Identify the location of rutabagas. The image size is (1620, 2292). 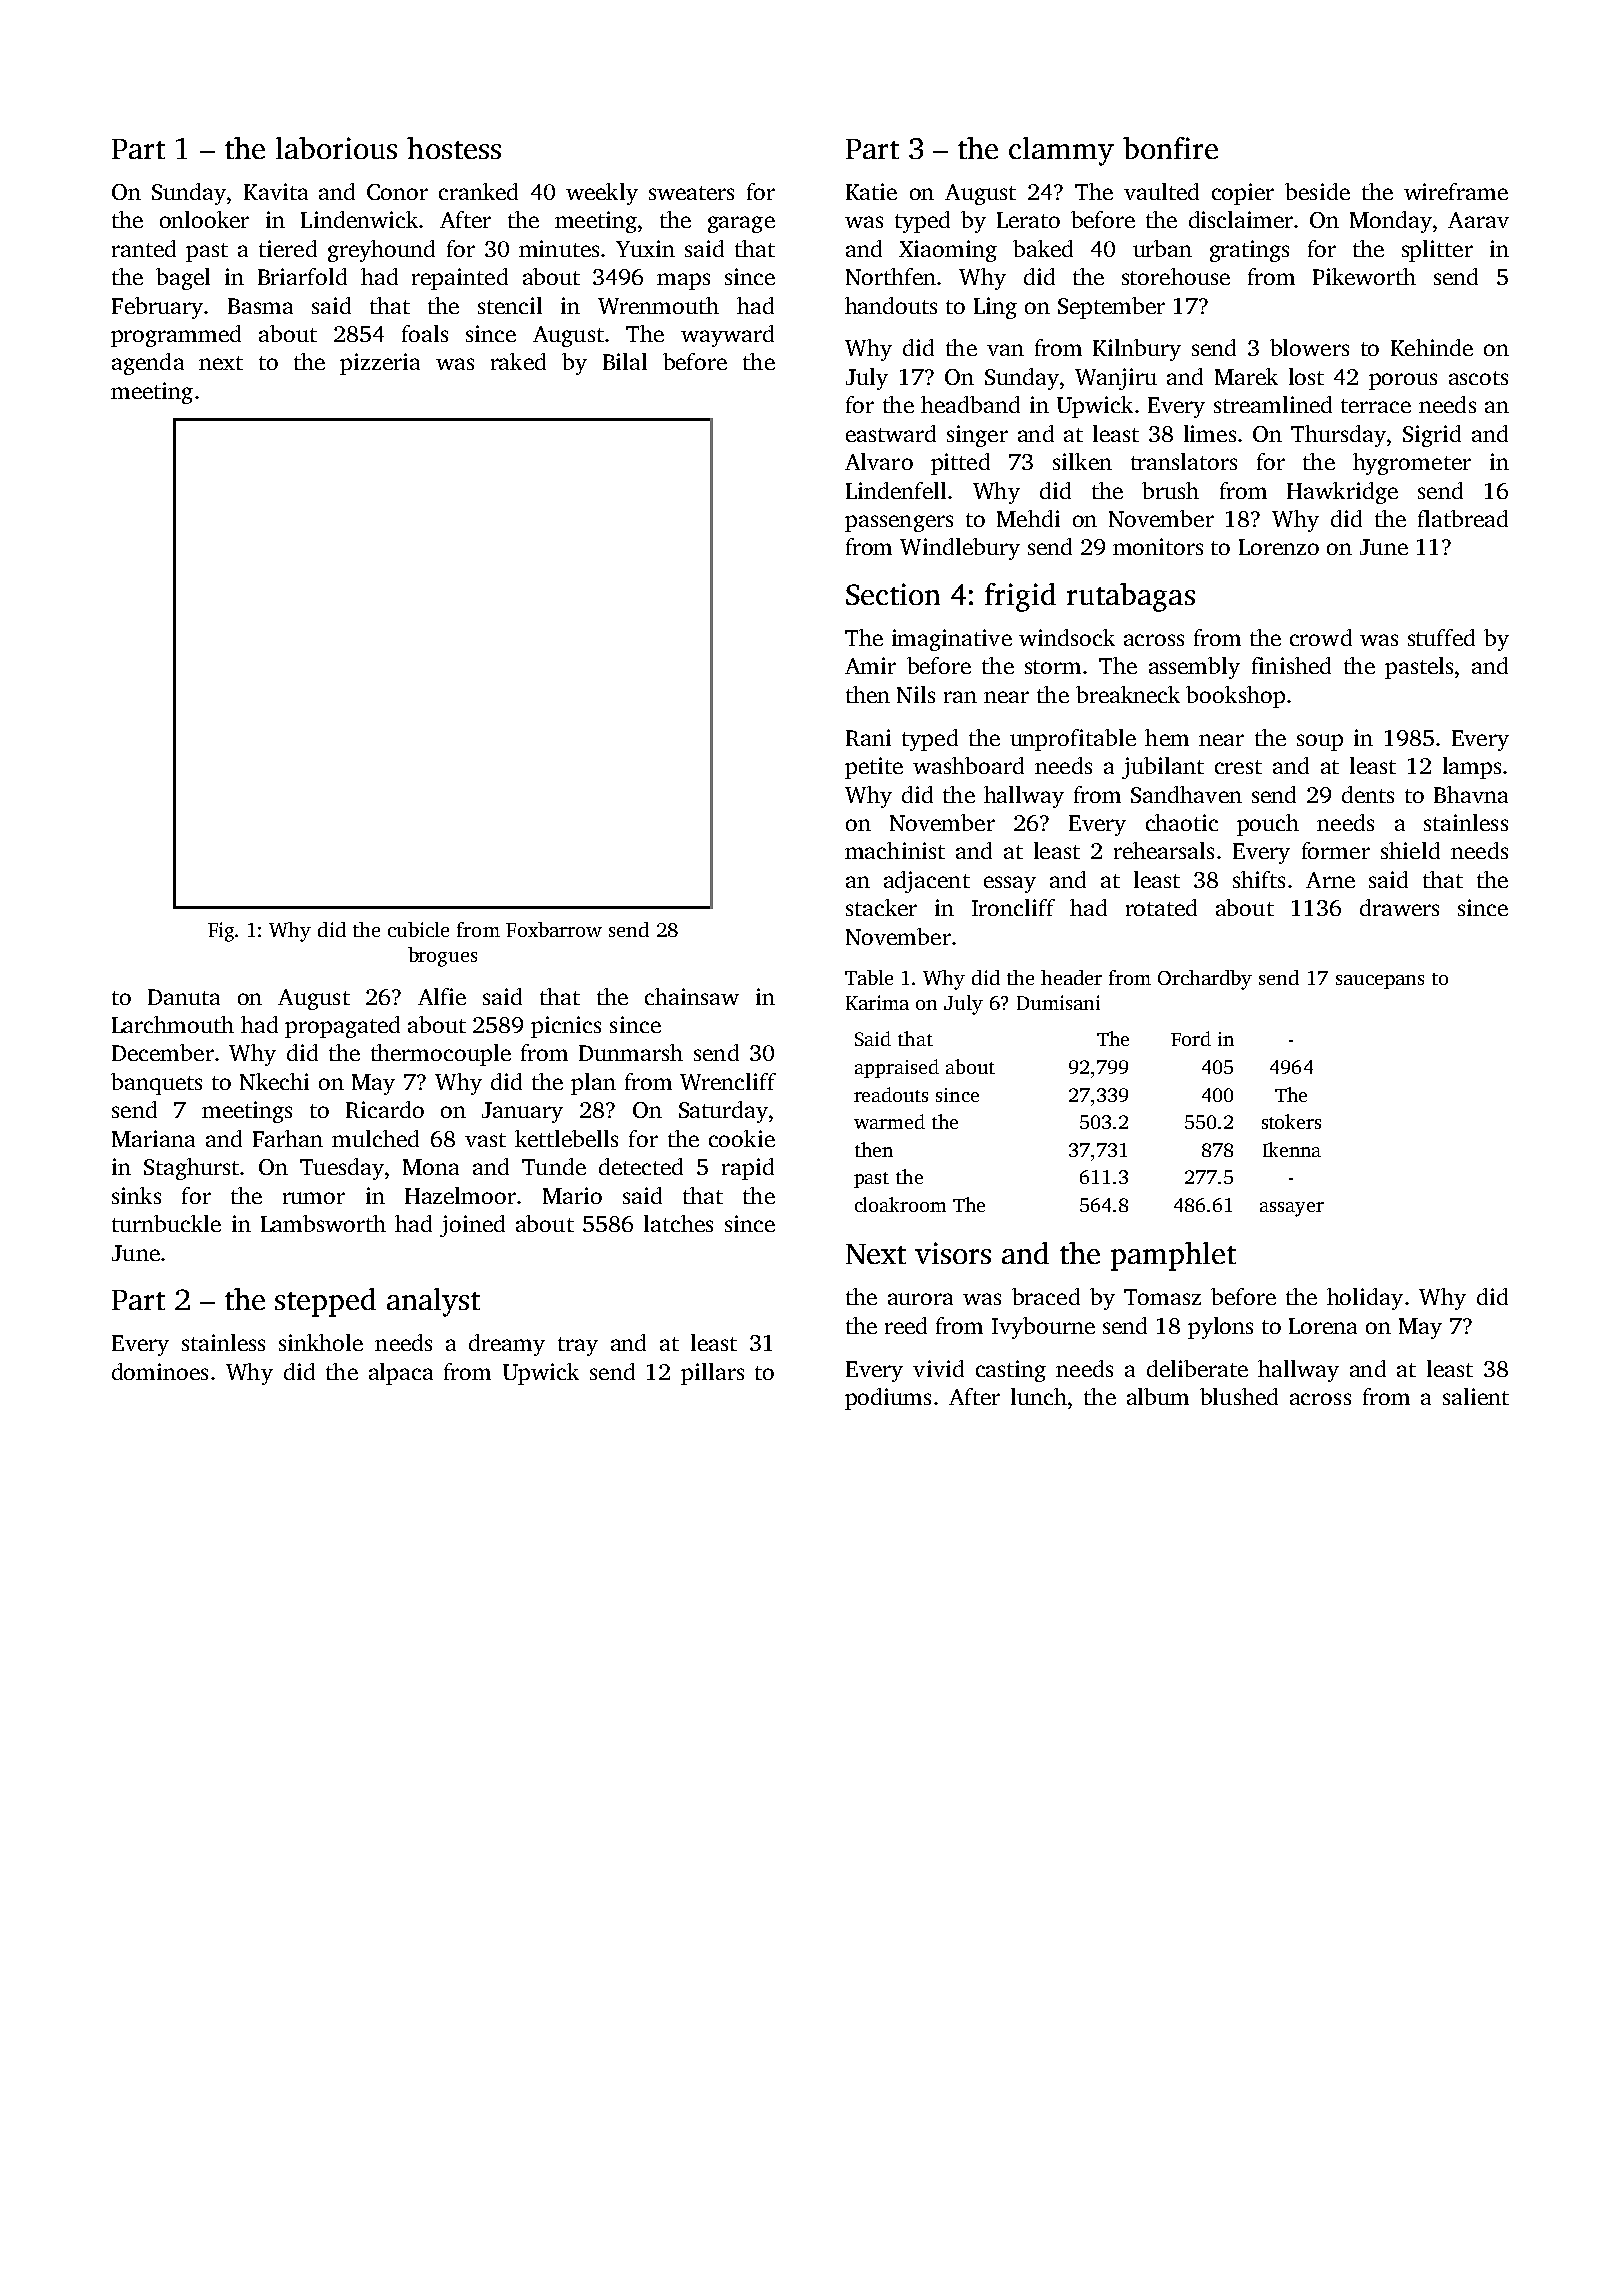
(1131, 597).
